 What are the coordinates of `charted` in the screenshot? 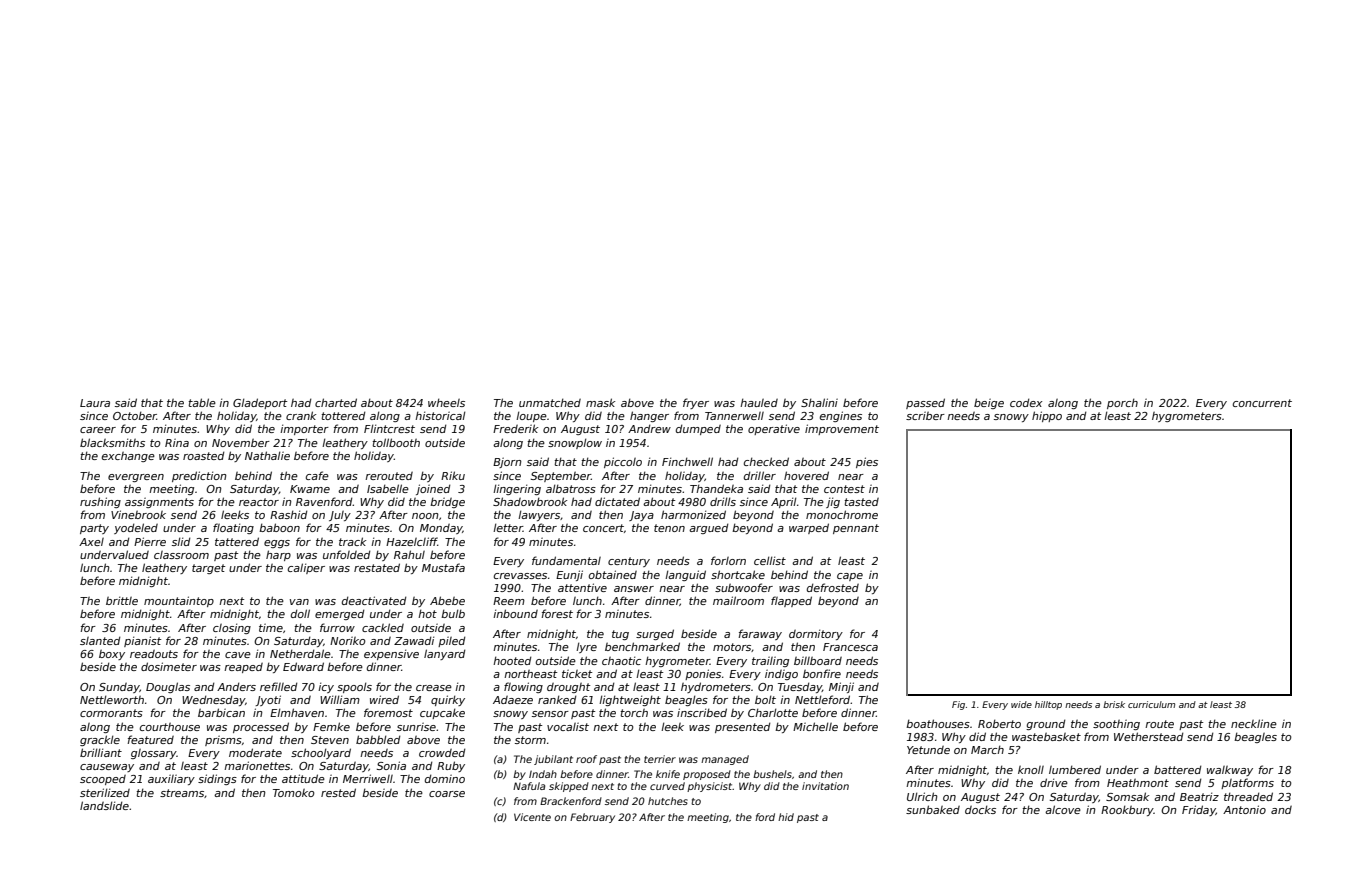 It's located at (336, 402).
